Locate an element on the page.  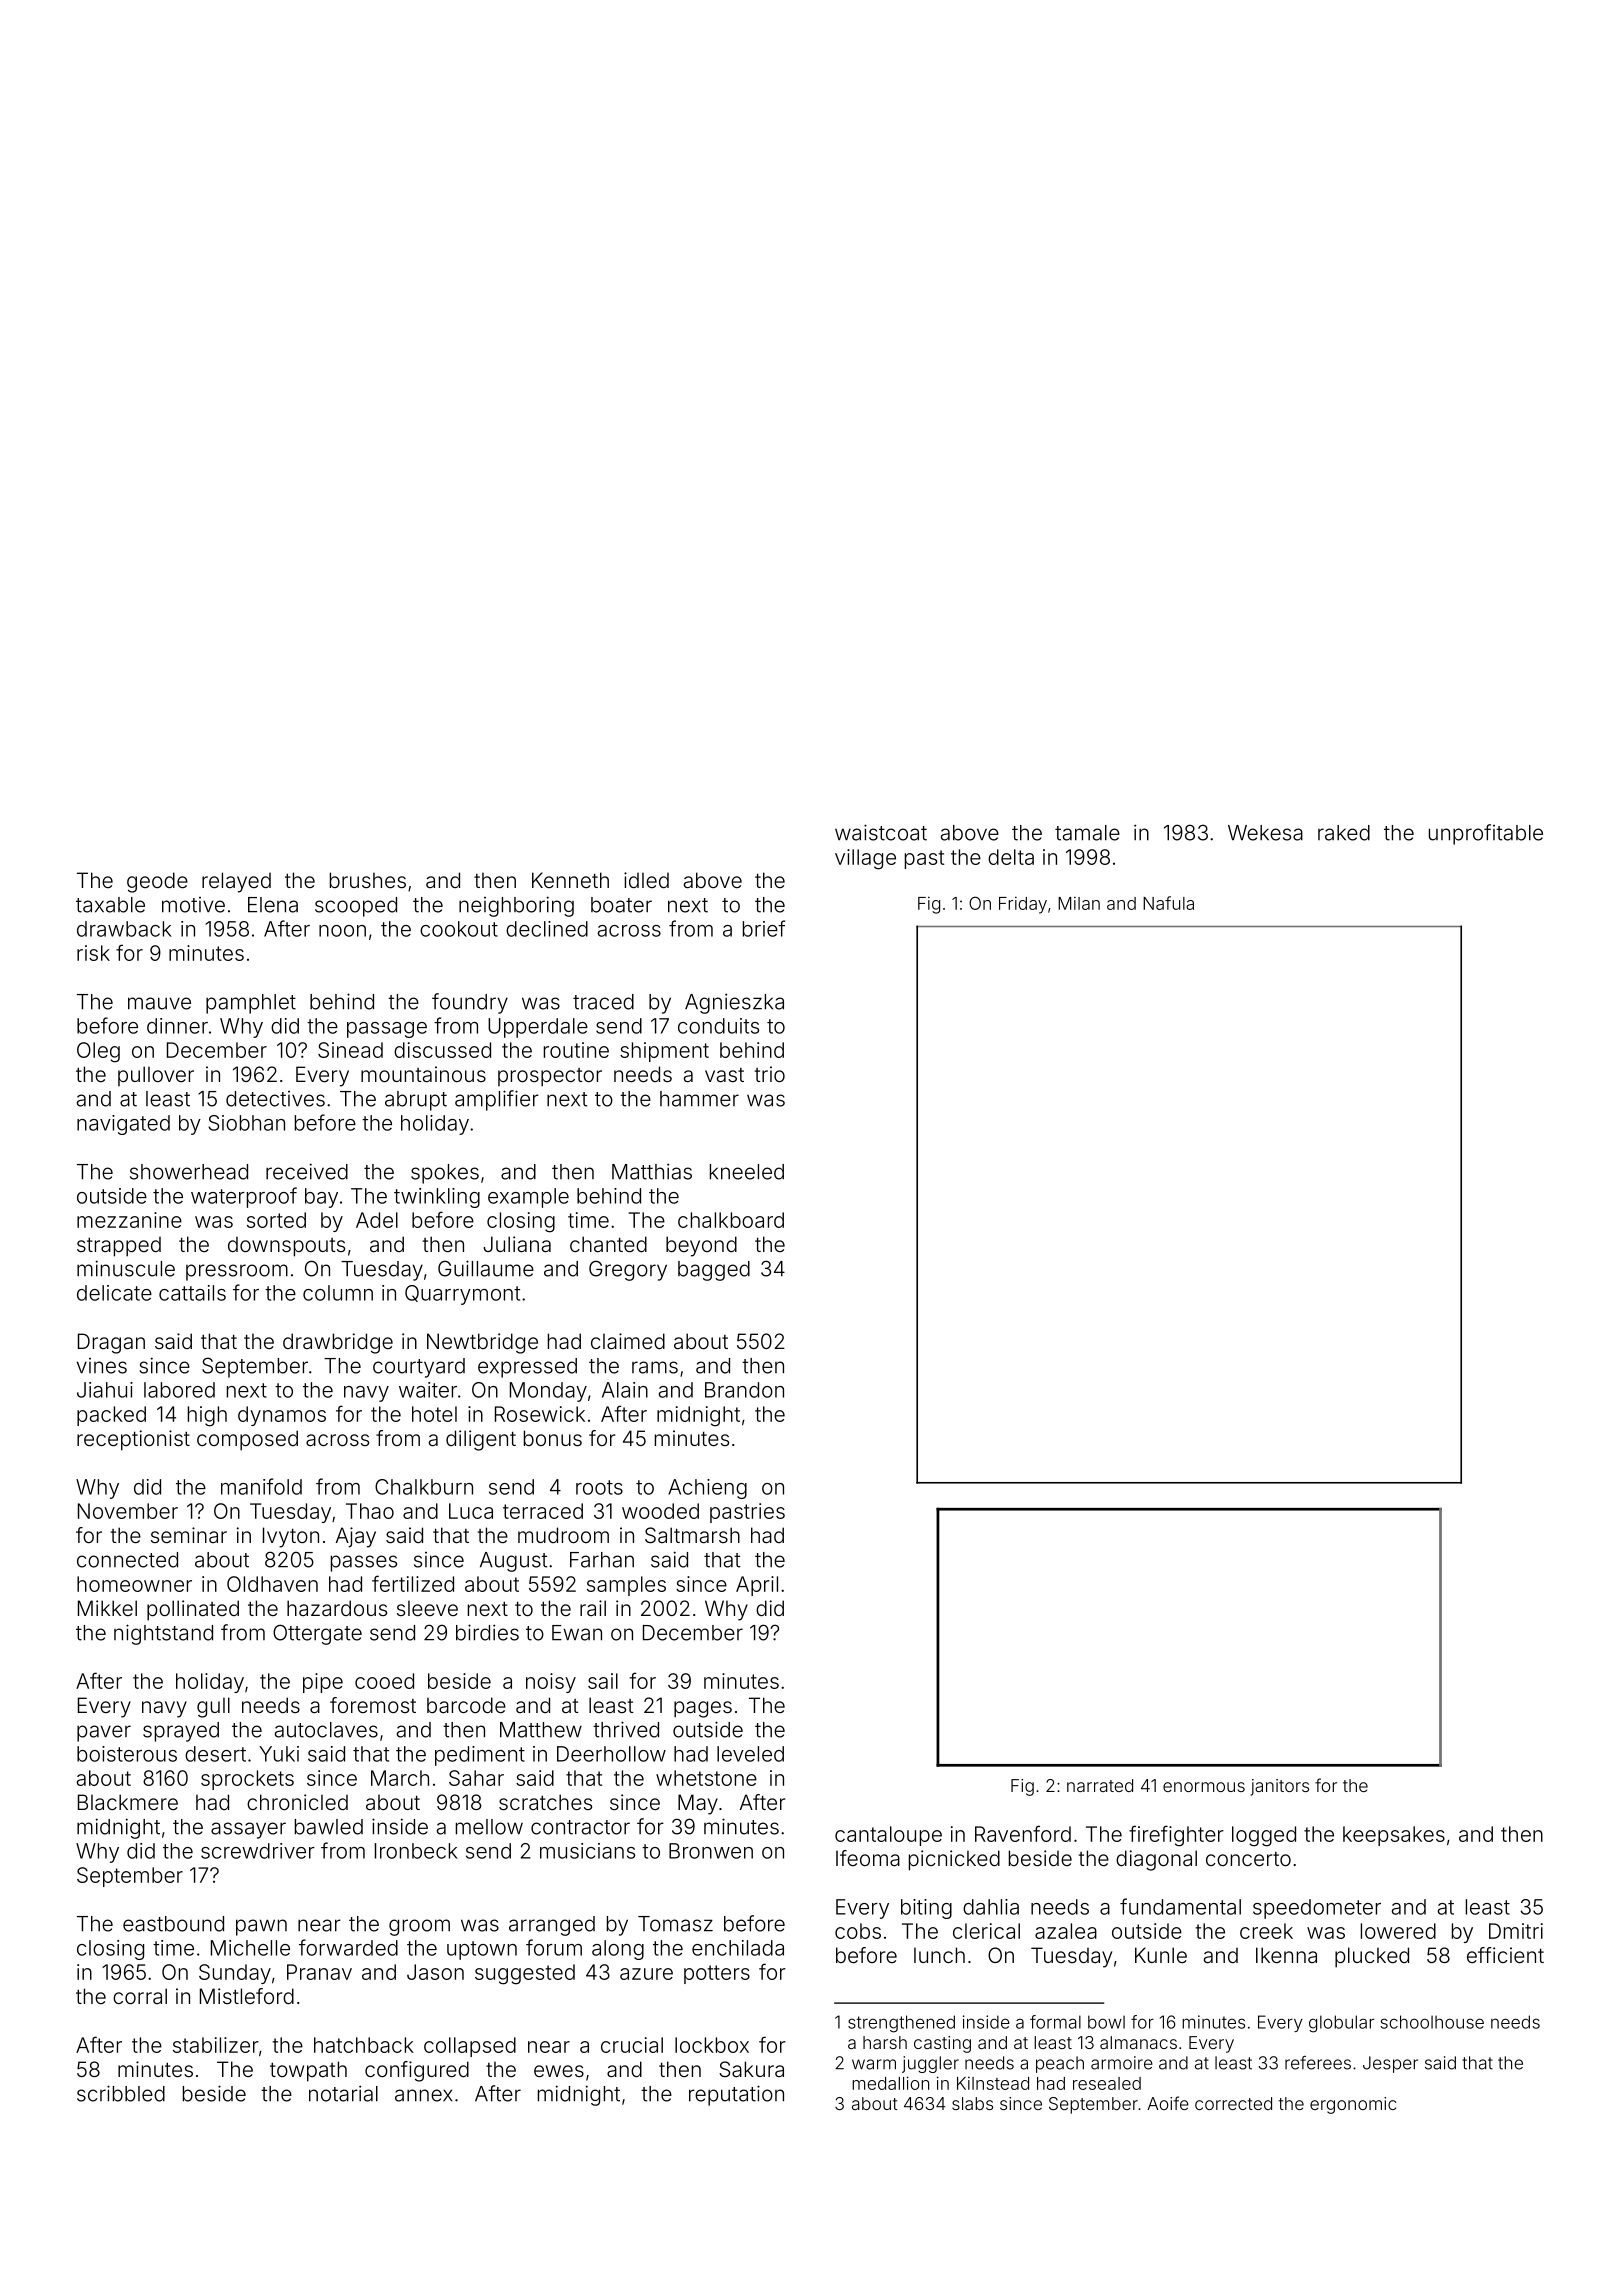
Nafula is located at coordinates (1168, 903).
